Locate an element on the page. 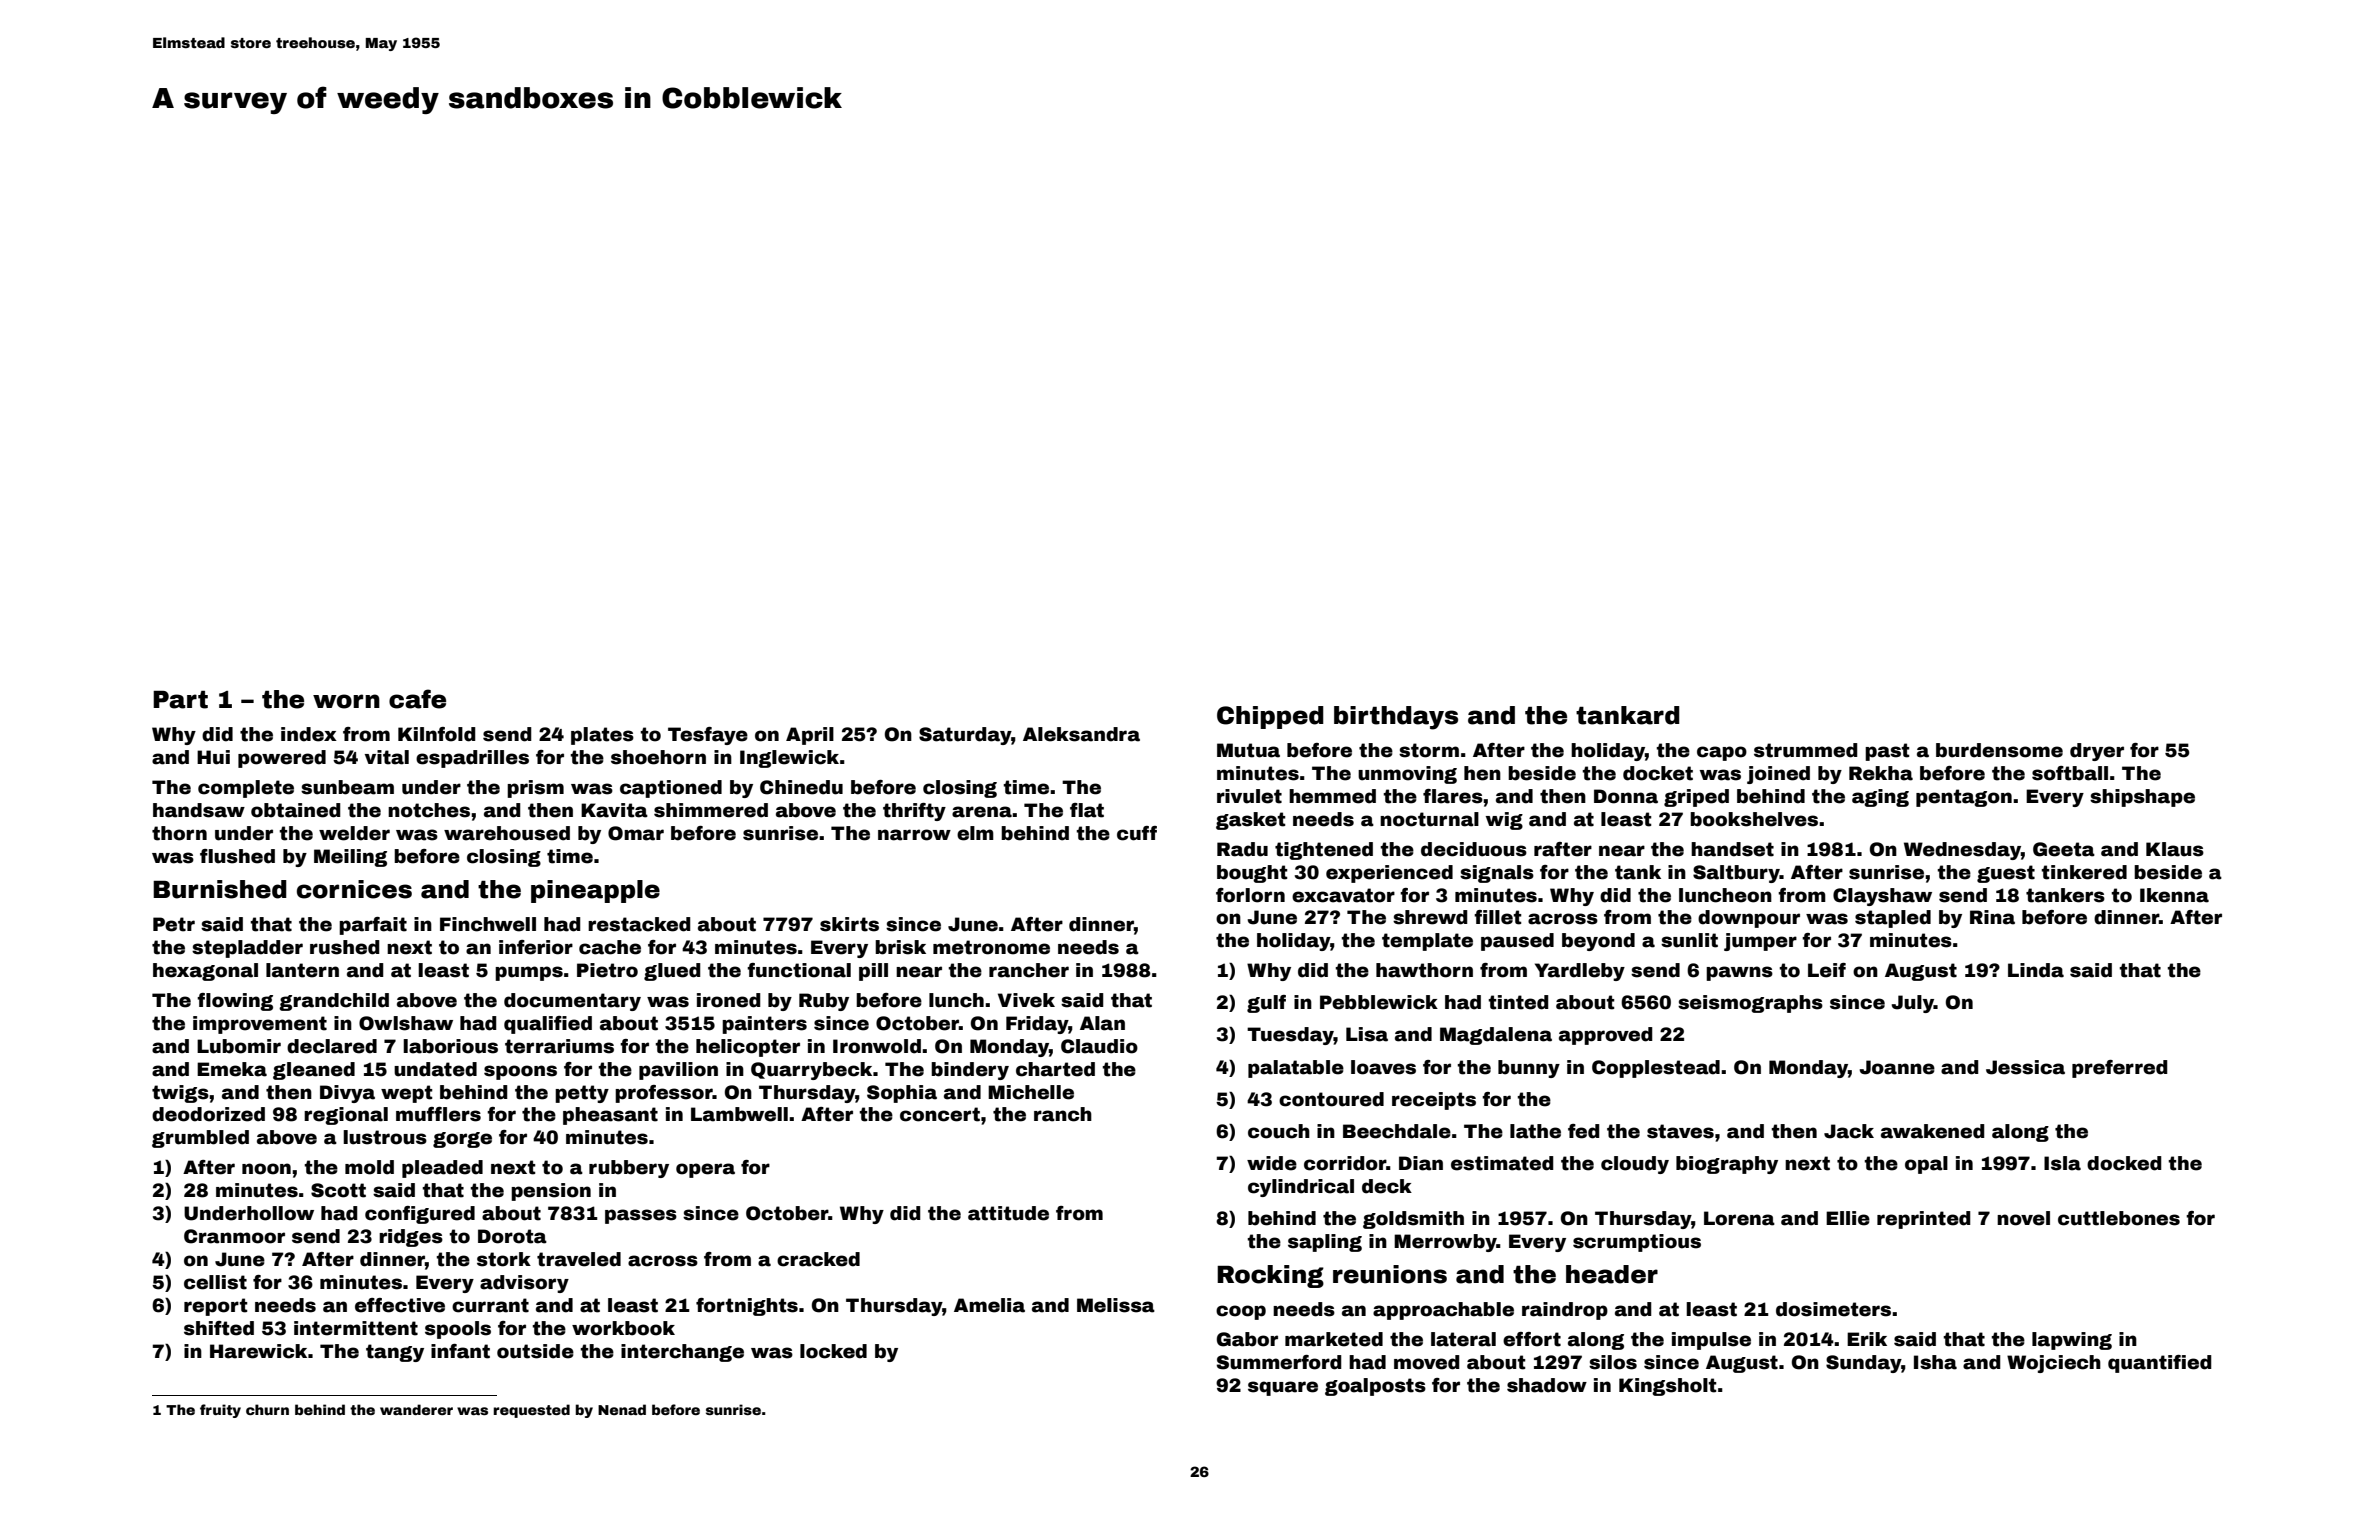 The height and width of the page is (1540, 2380). Jessica is located at coordinates (2025, 1067).
